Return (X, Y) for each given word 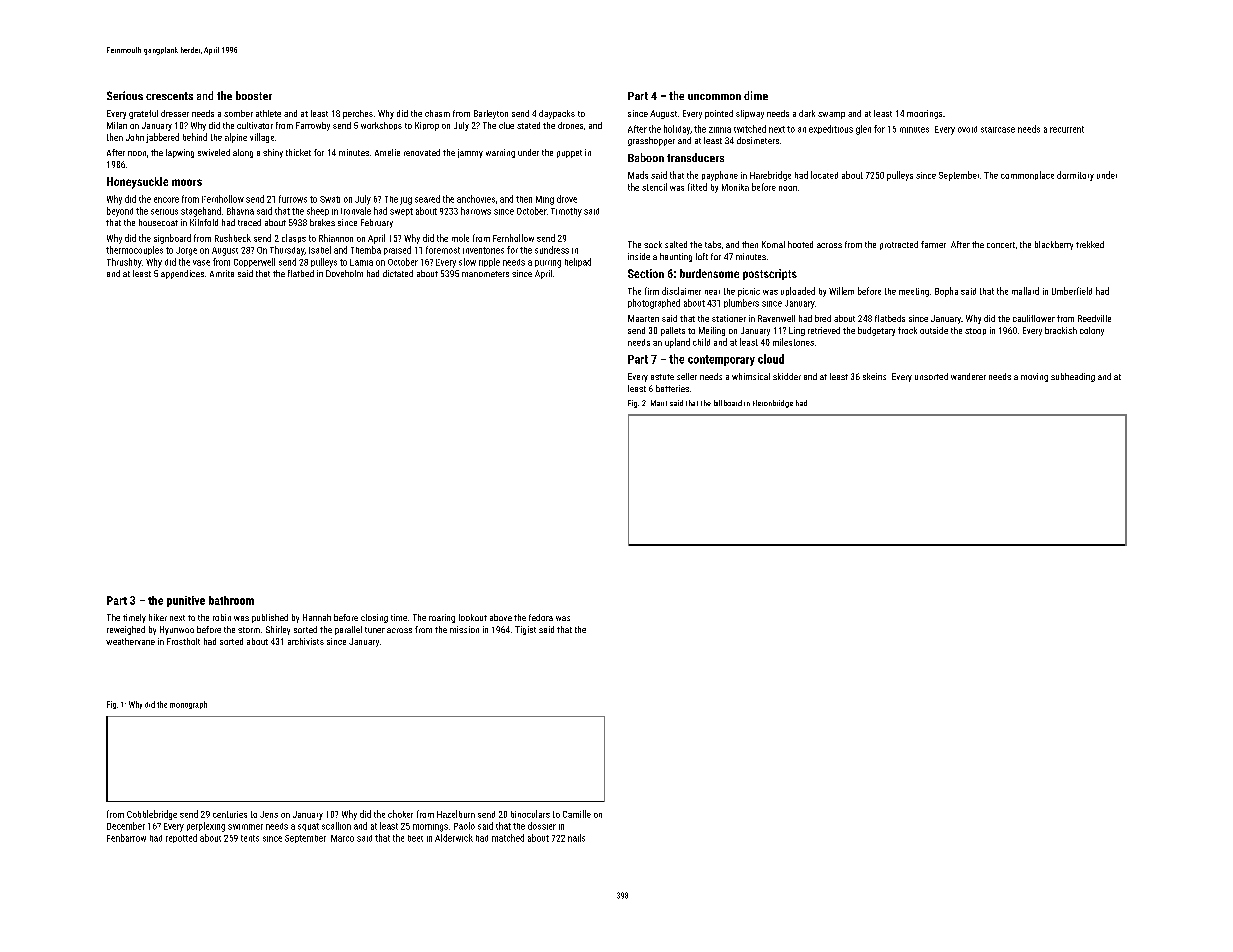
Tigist (525, 630)
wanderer (968, 376)
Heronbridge (773, 404)
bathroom (231, 600)
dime (756, 95)
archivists (306, 641)
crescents (169, 96)
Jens (269, 814)
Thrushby (124, 263)
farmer (933, 244)
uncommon (714, 97)
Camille (577, 814)
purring (548, 264)
